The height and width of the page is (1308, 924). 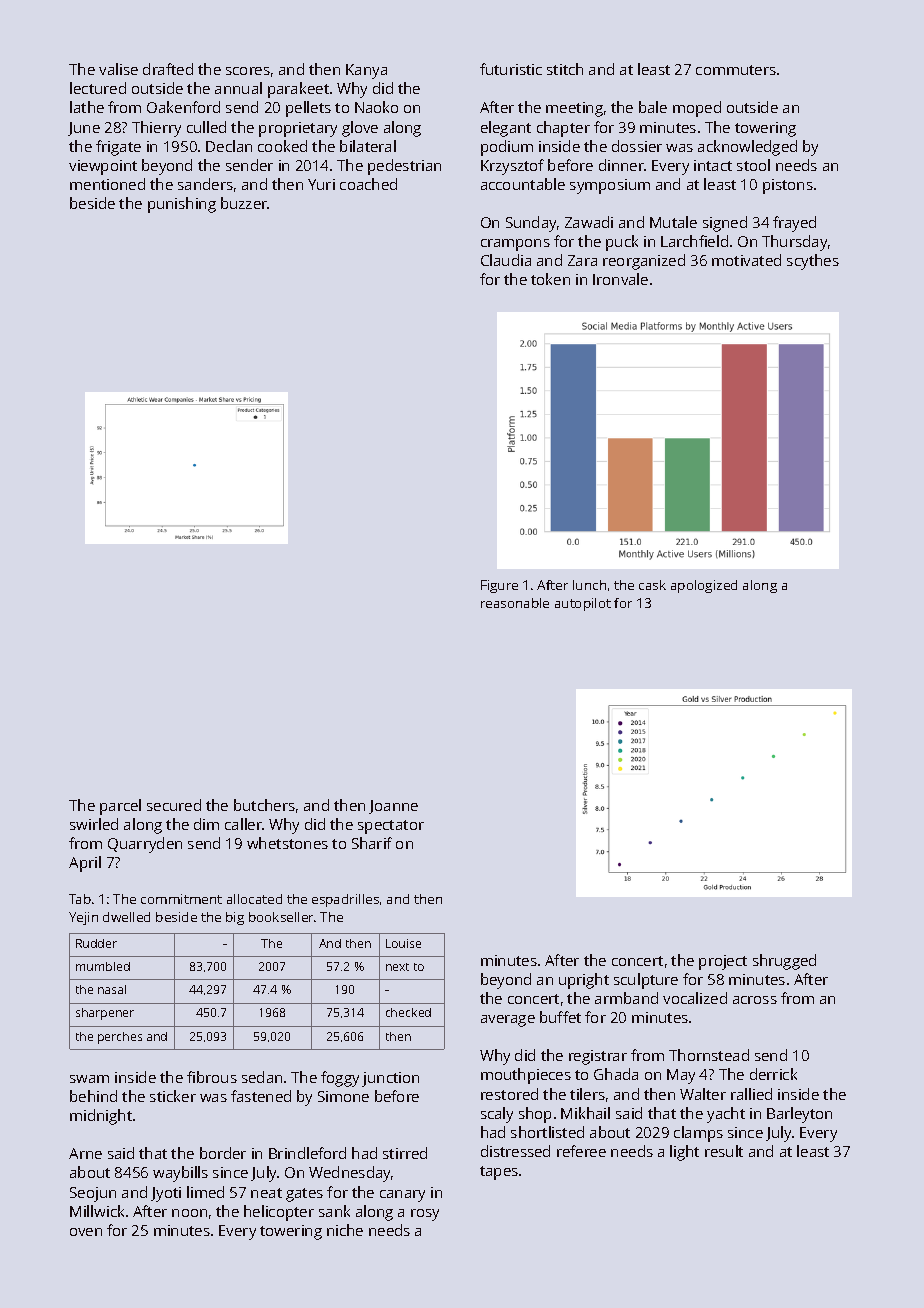 What do you see at coordinates (506, 260) in the page?
I see `Claudia` at bounding box center [506, 260].
